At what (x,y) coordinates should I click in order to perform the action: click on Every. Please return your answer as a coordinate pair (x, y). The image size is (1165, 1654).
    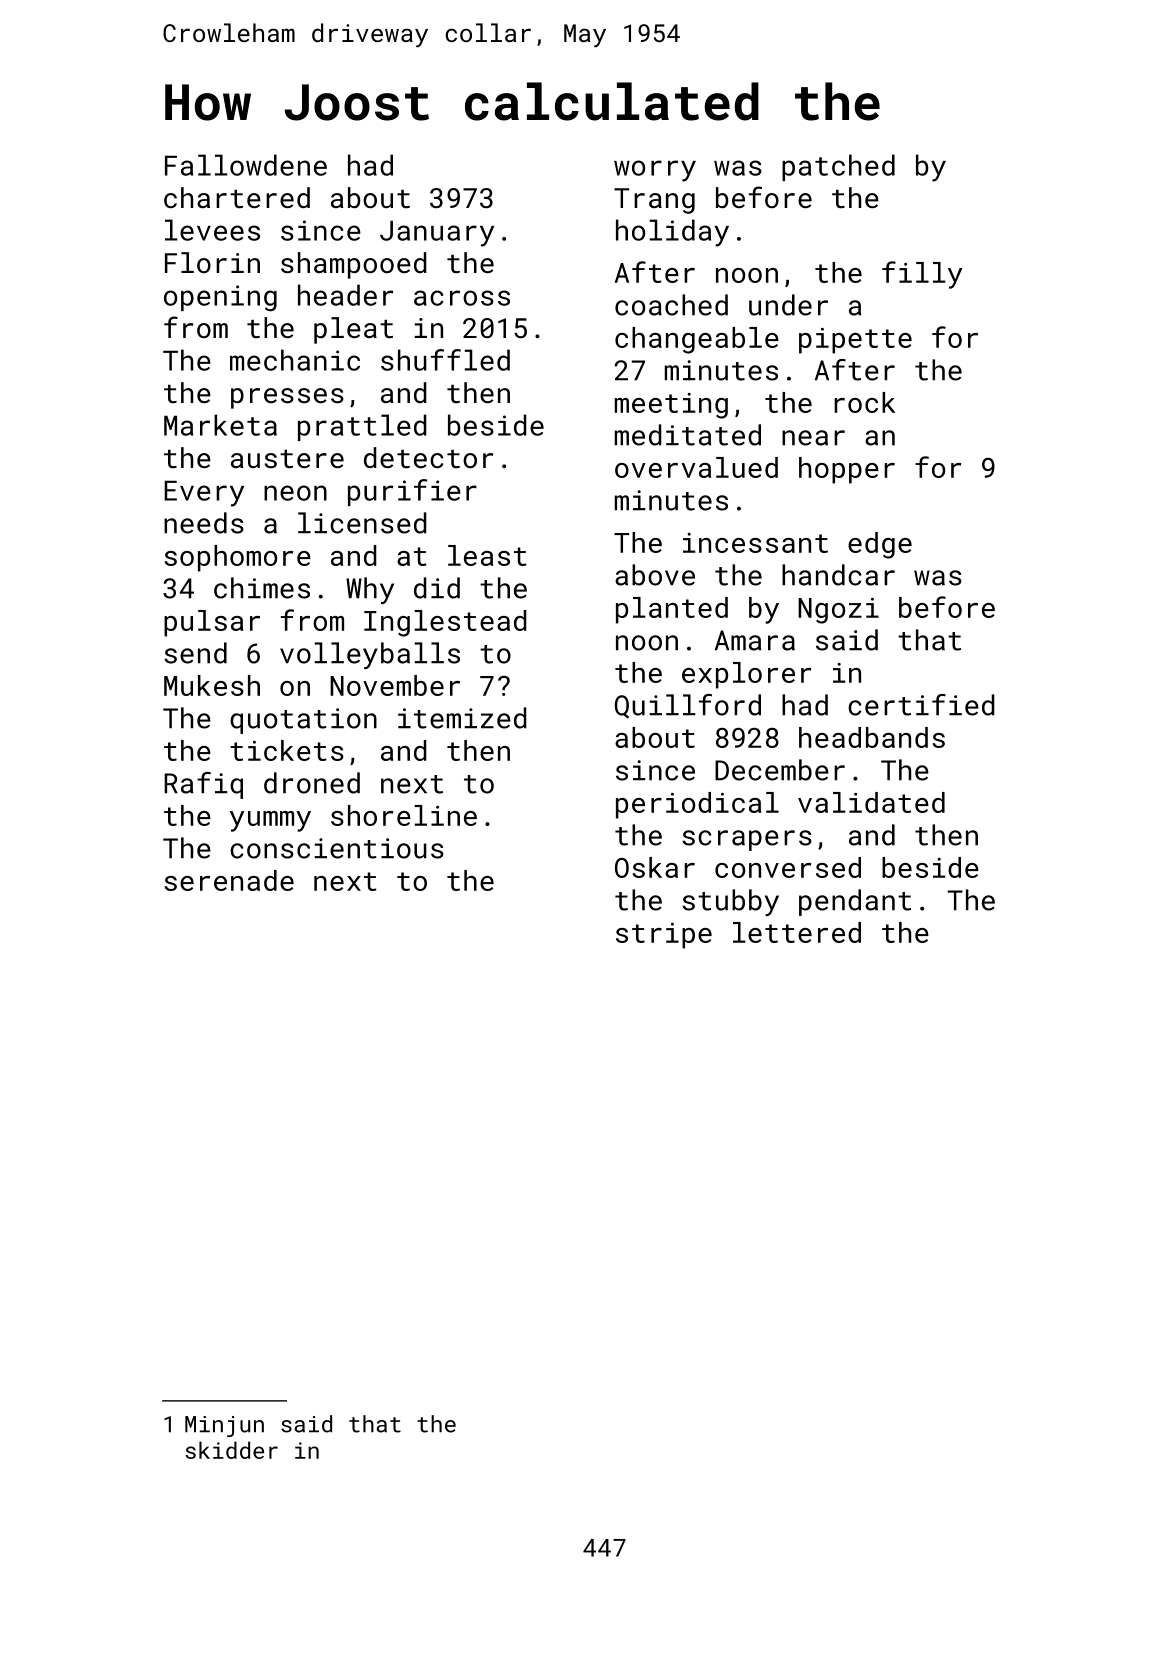
    Looking at the image, I should click on (204, 494).
